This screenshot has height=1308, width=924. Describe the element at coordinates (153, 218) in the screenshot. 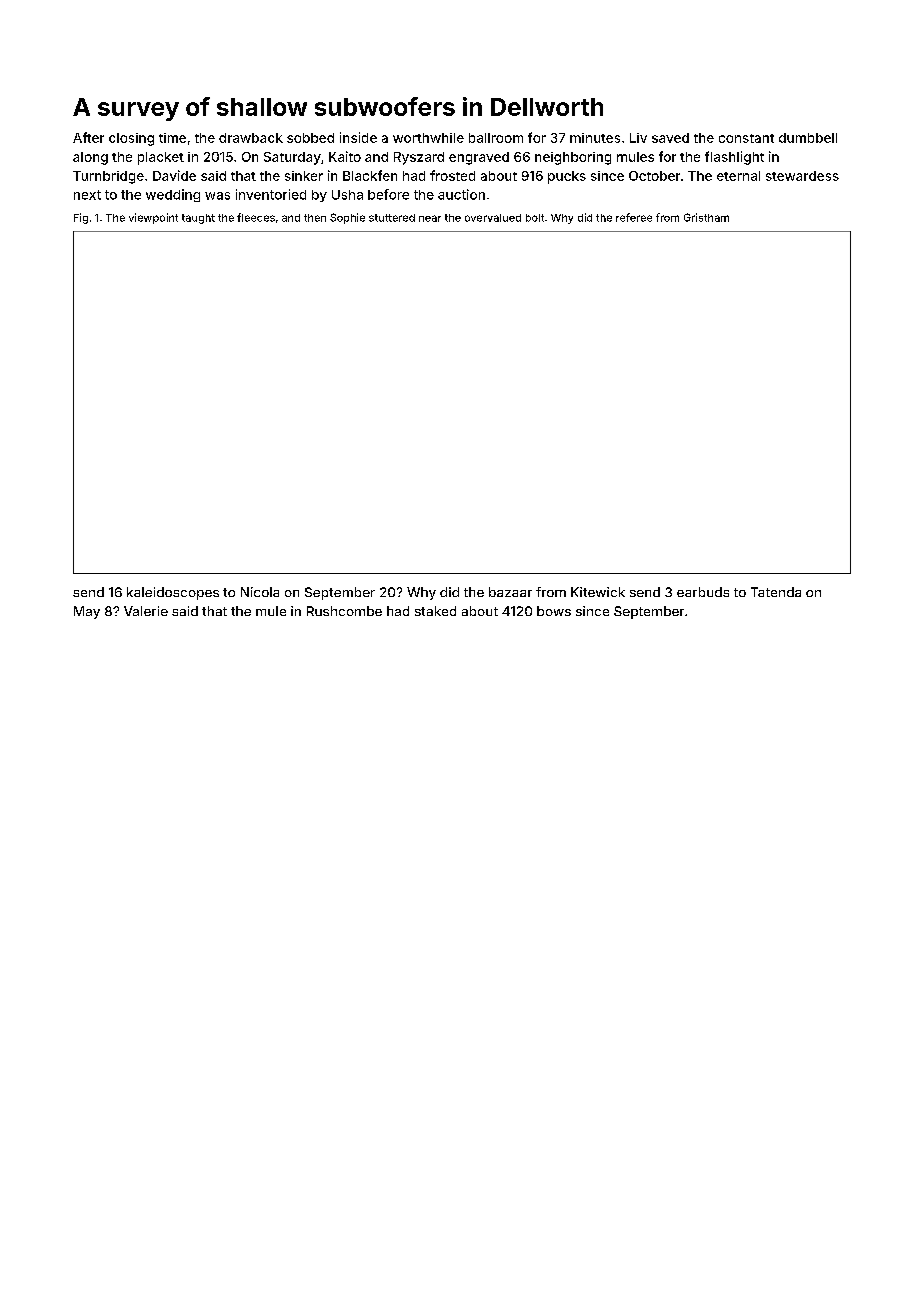

I see `viewpoint` at that location.
